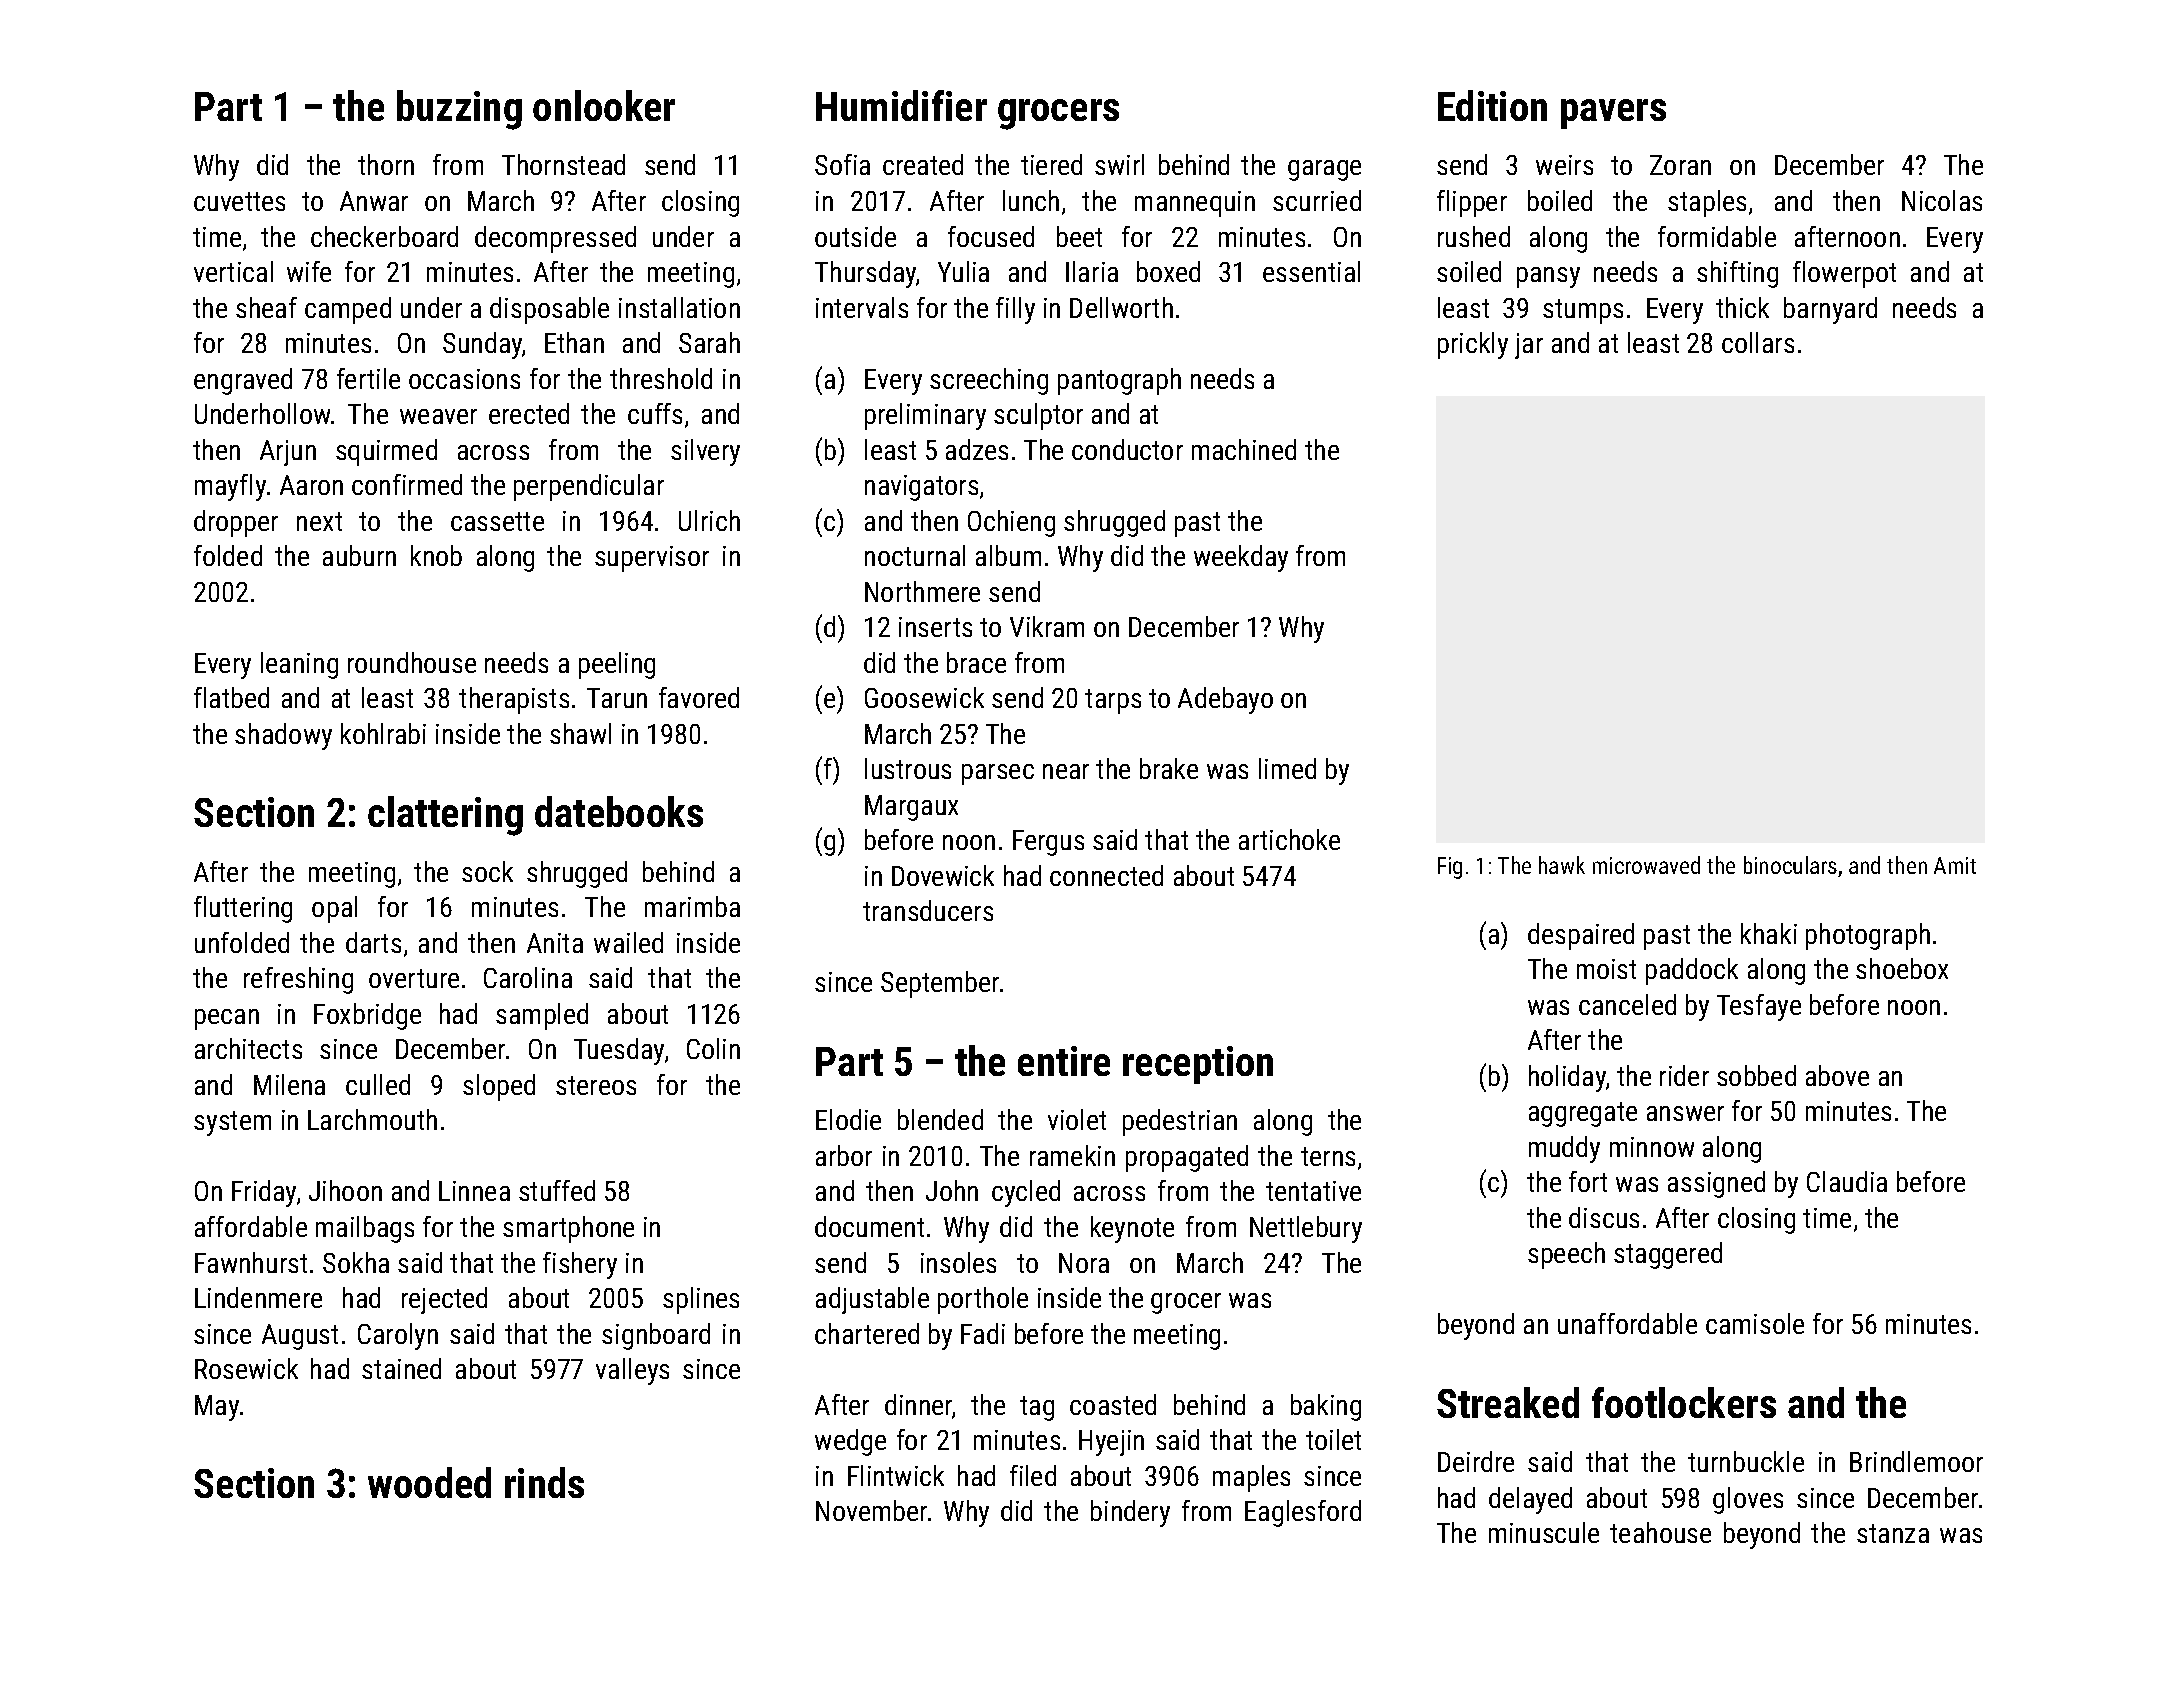 Image resolution: width=2178 pixels, height=1683 pixels. What do you see at coordinates (264, 1193) in the page?
I see `Friday` at bounding box center [264, 1193].
